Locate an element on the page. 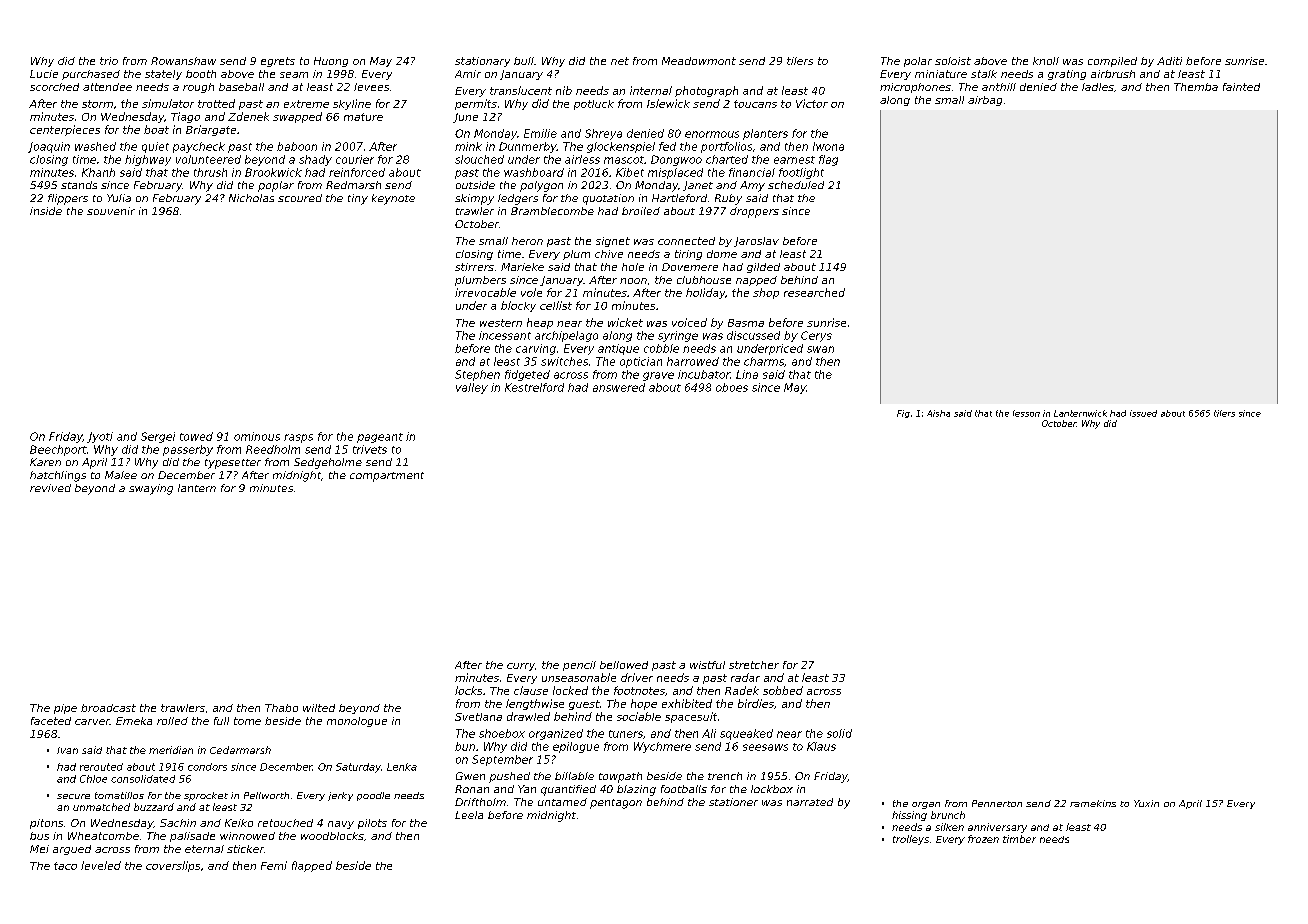 The image size is (1308, 924). Fig is located at coordinates (903, 414).
